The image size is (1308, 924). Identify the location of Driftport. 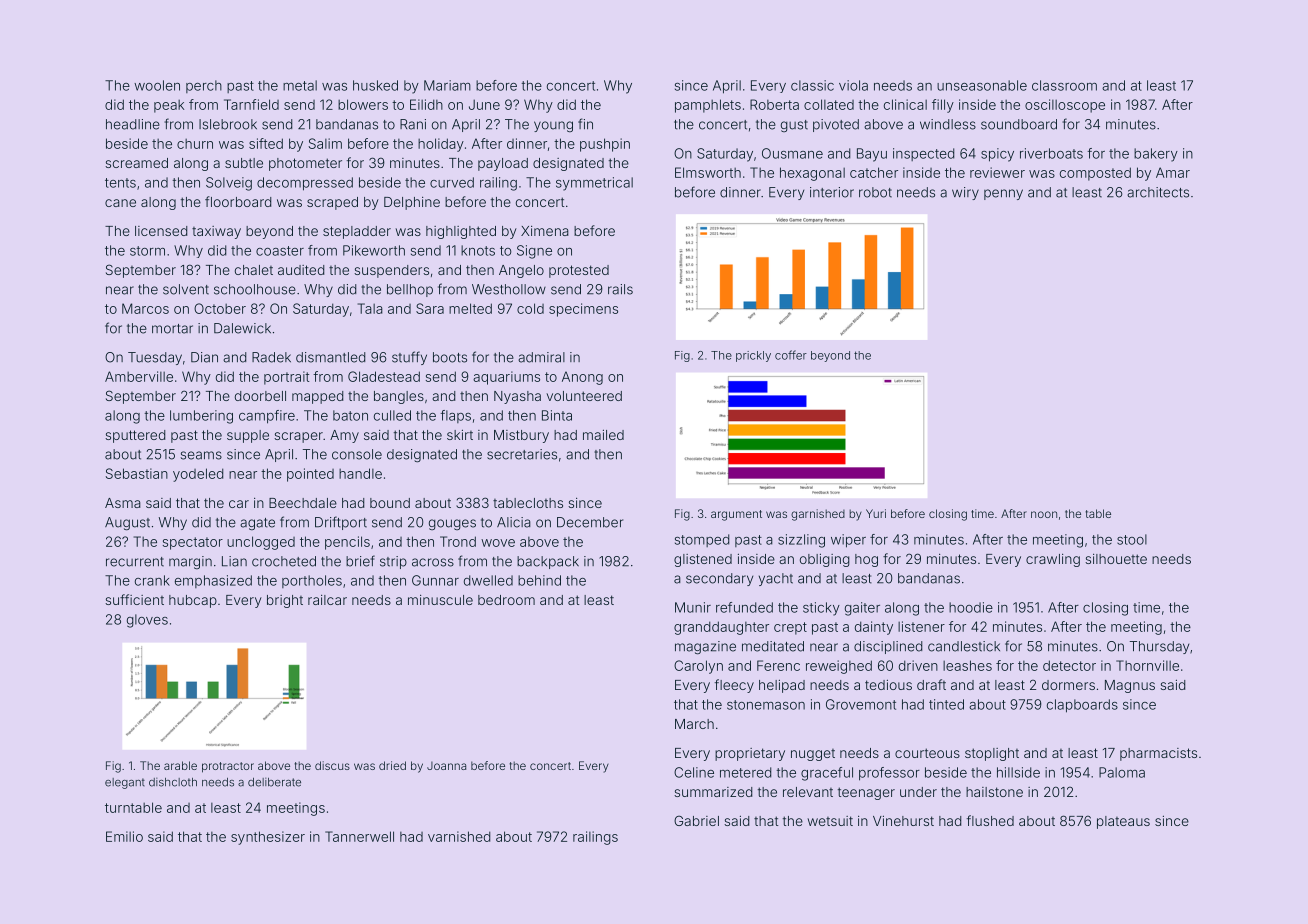
(341, 523).
